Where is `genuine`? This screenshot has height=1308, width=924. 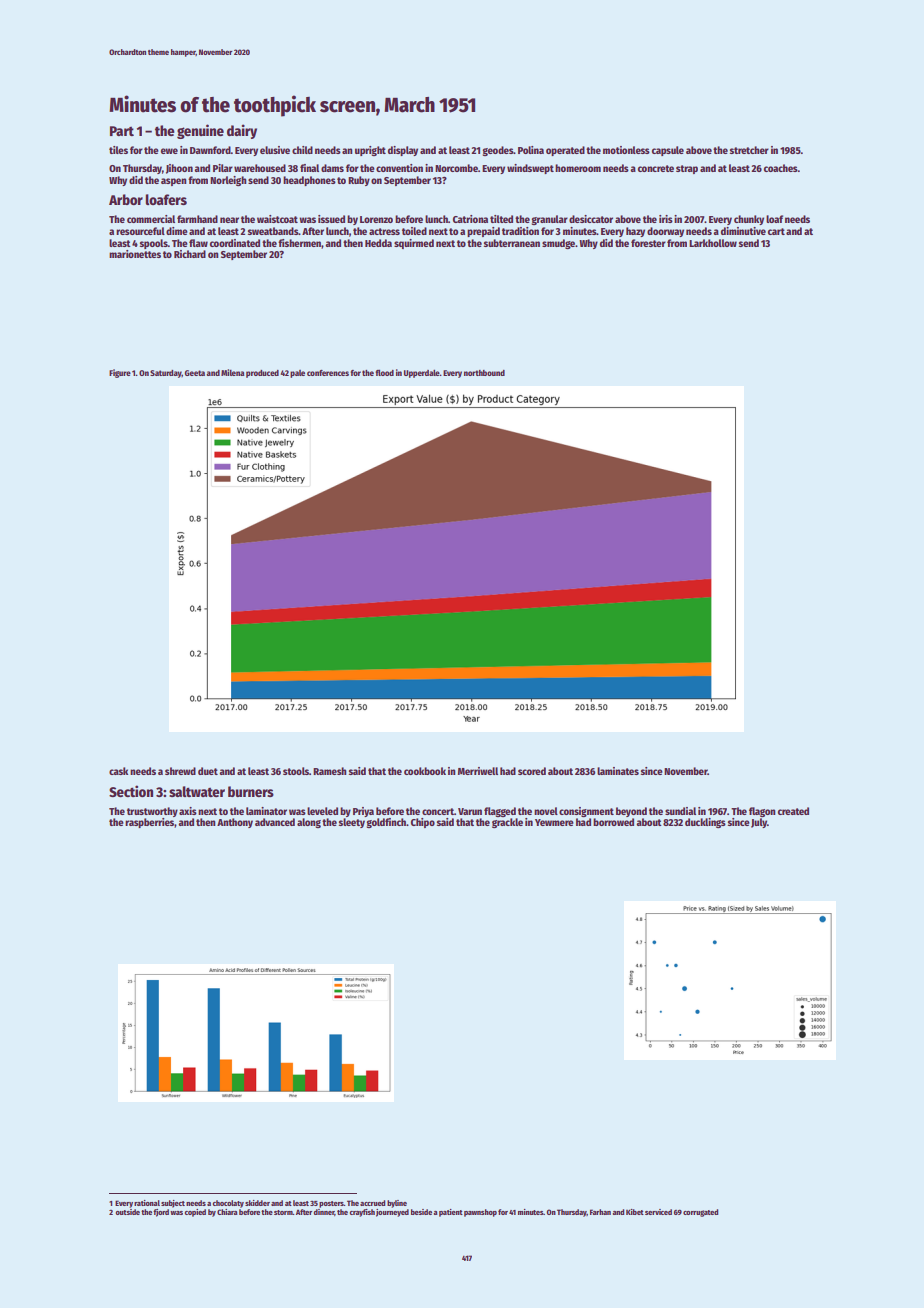 genuine is located at coordinates (200, 131).
